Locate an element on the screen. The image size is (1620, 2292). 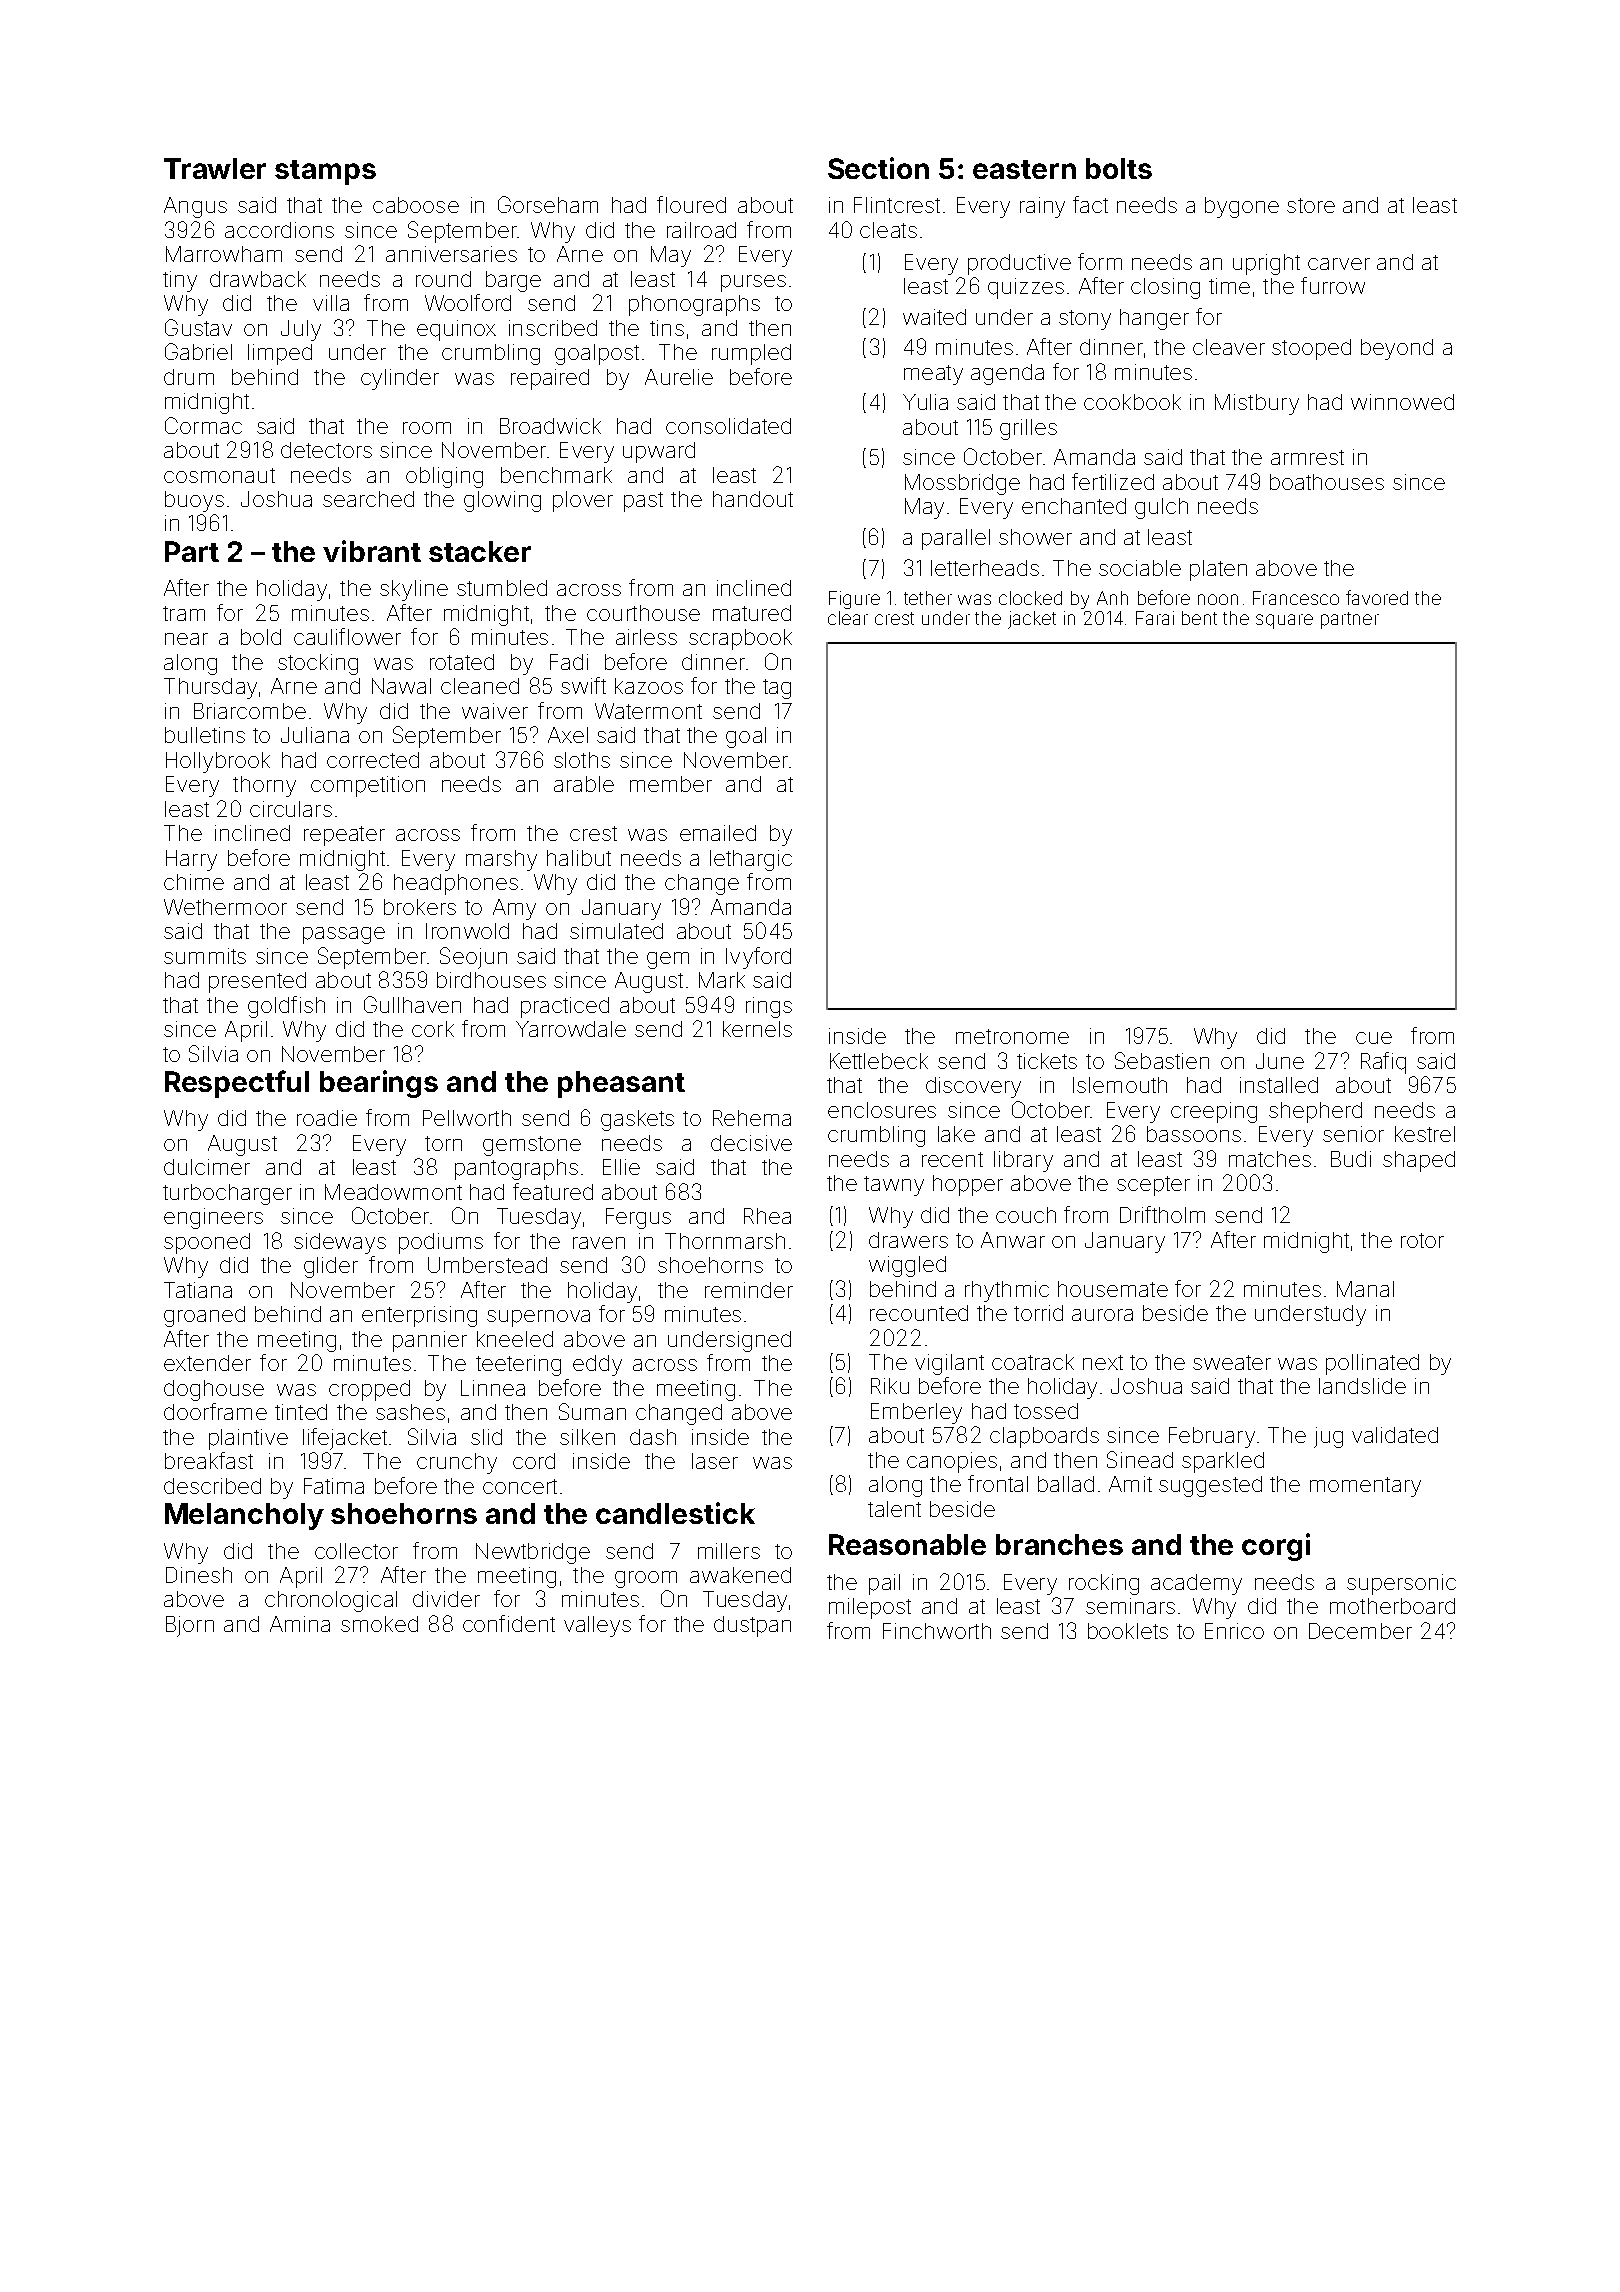
Bjorn is located at coordinates (190, 1626).
